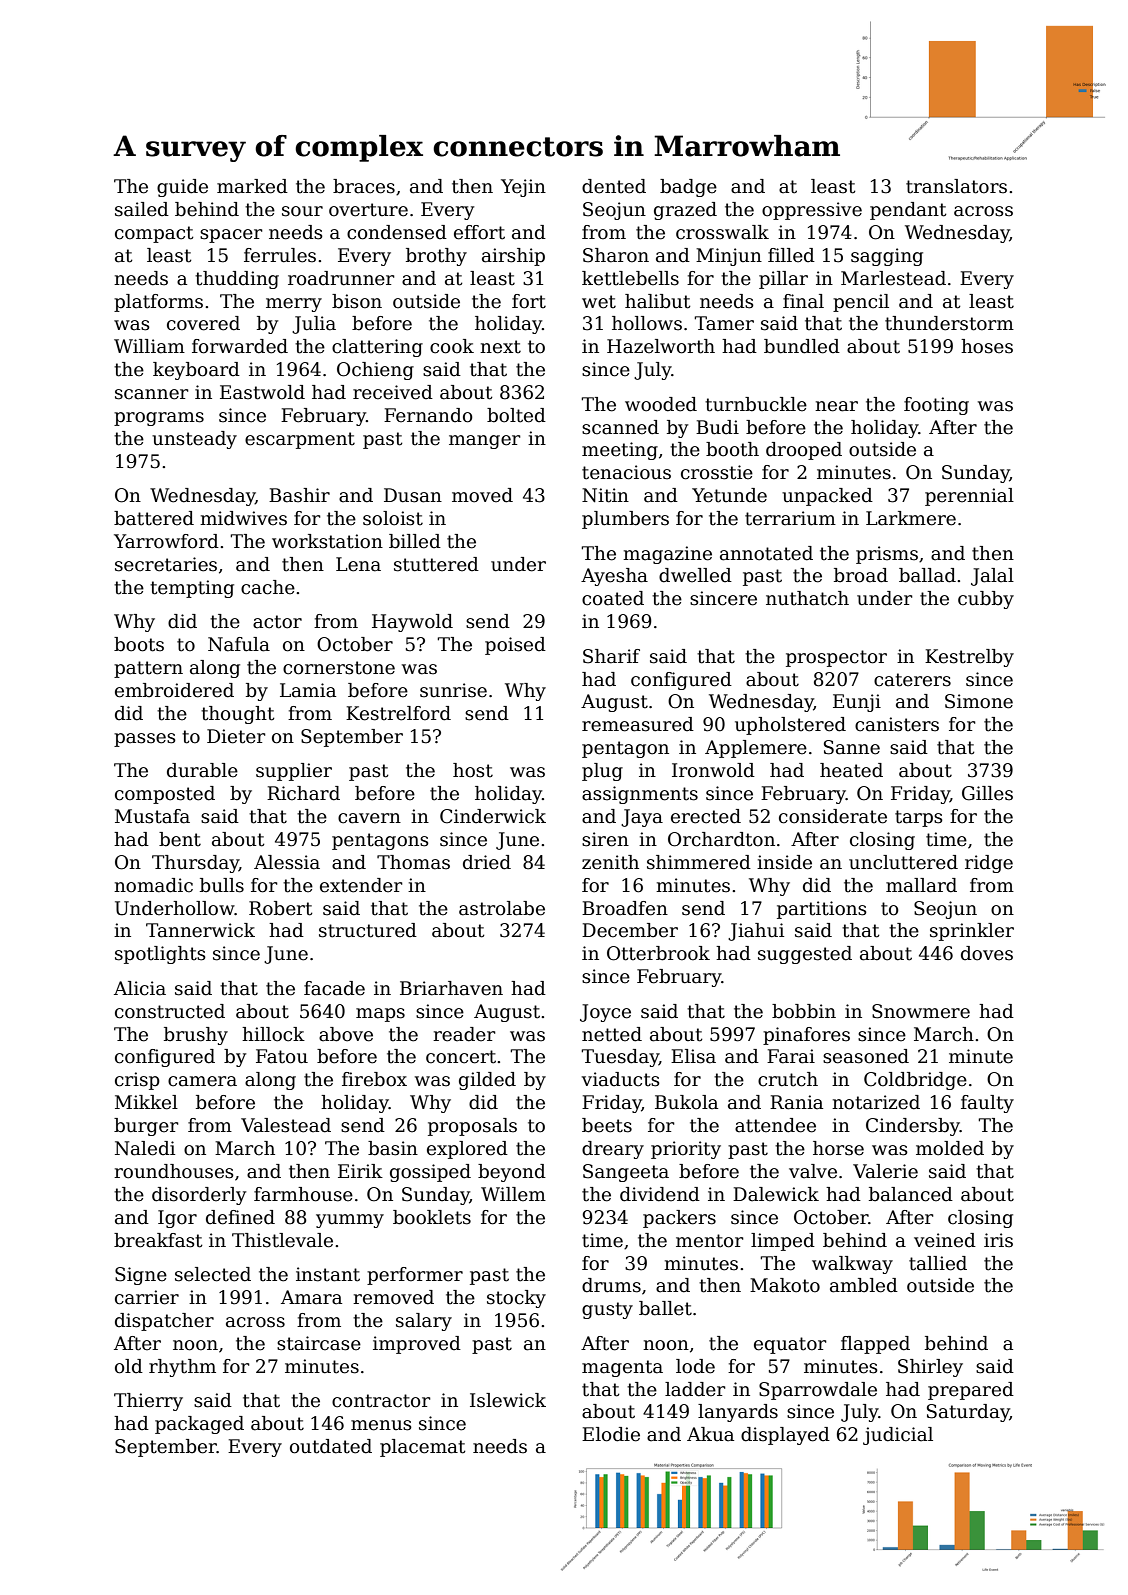 The image size is (1128, 1595). What do you see at coordinates (930, 1368) in the page?
I see `Shirley` at bounding box center [930, 1368].
